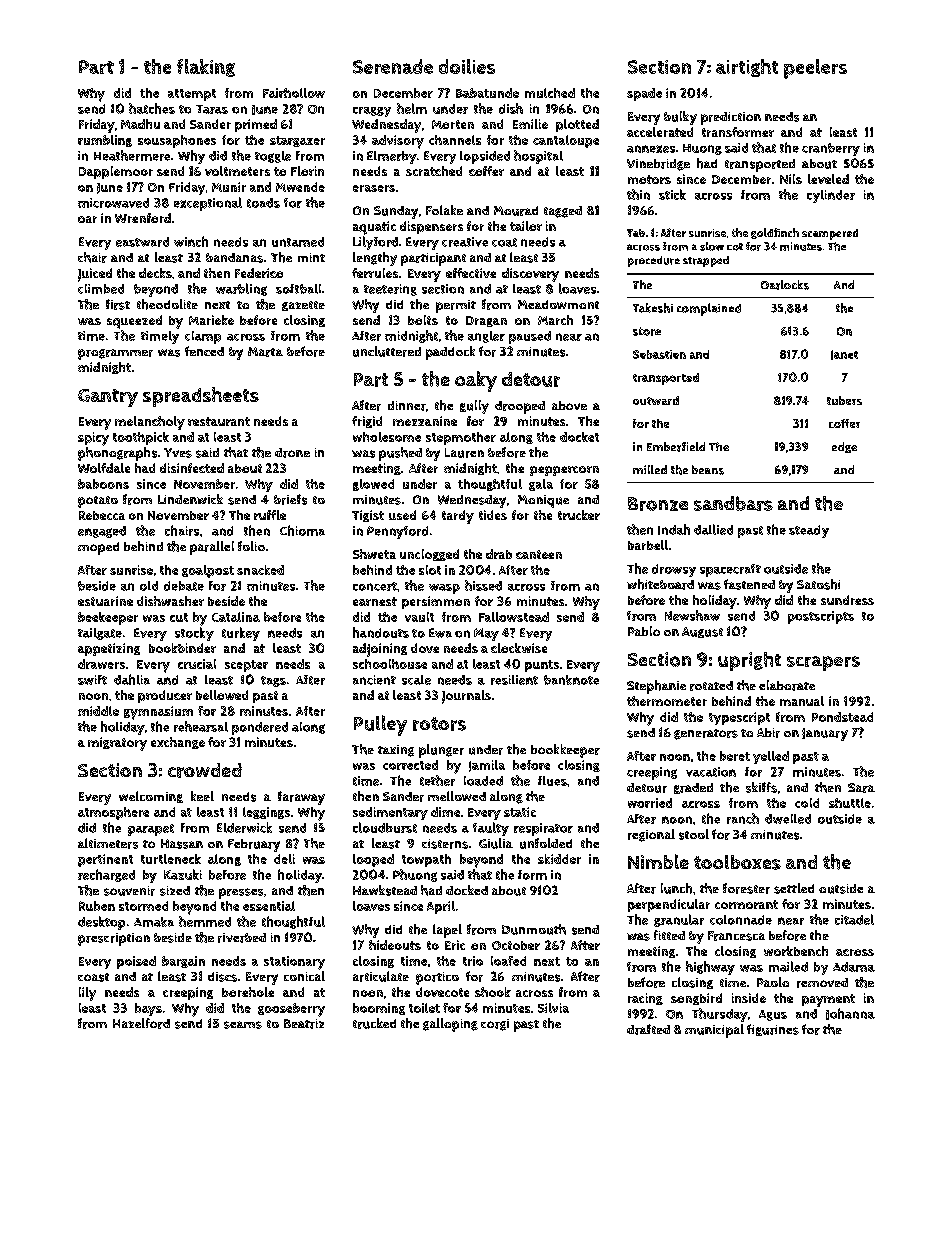 Image resolution: width=952 pixels, height=1233 pixels. I want to click on Ruben, so click(97, 906).
